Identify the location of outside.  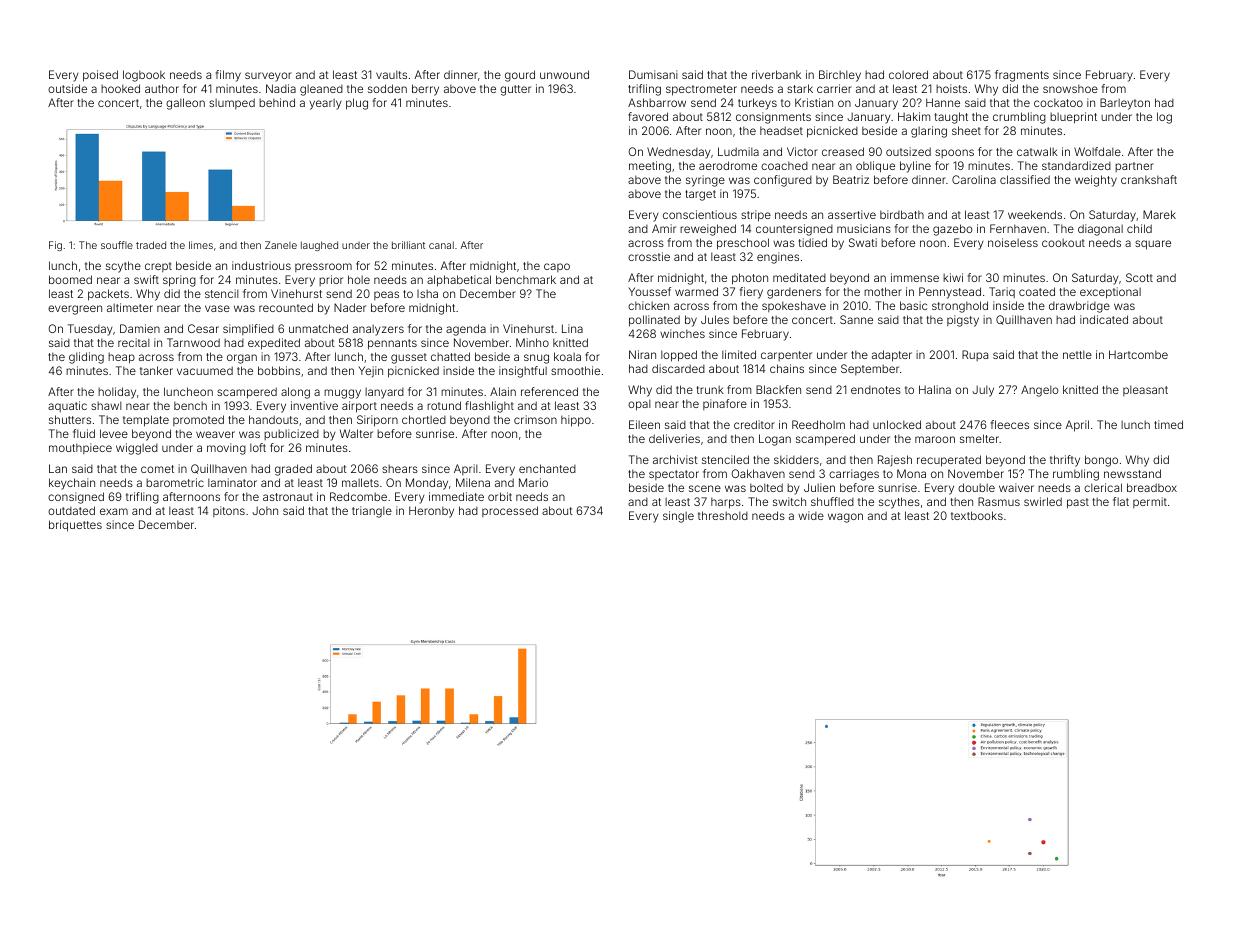
(67, 88).
